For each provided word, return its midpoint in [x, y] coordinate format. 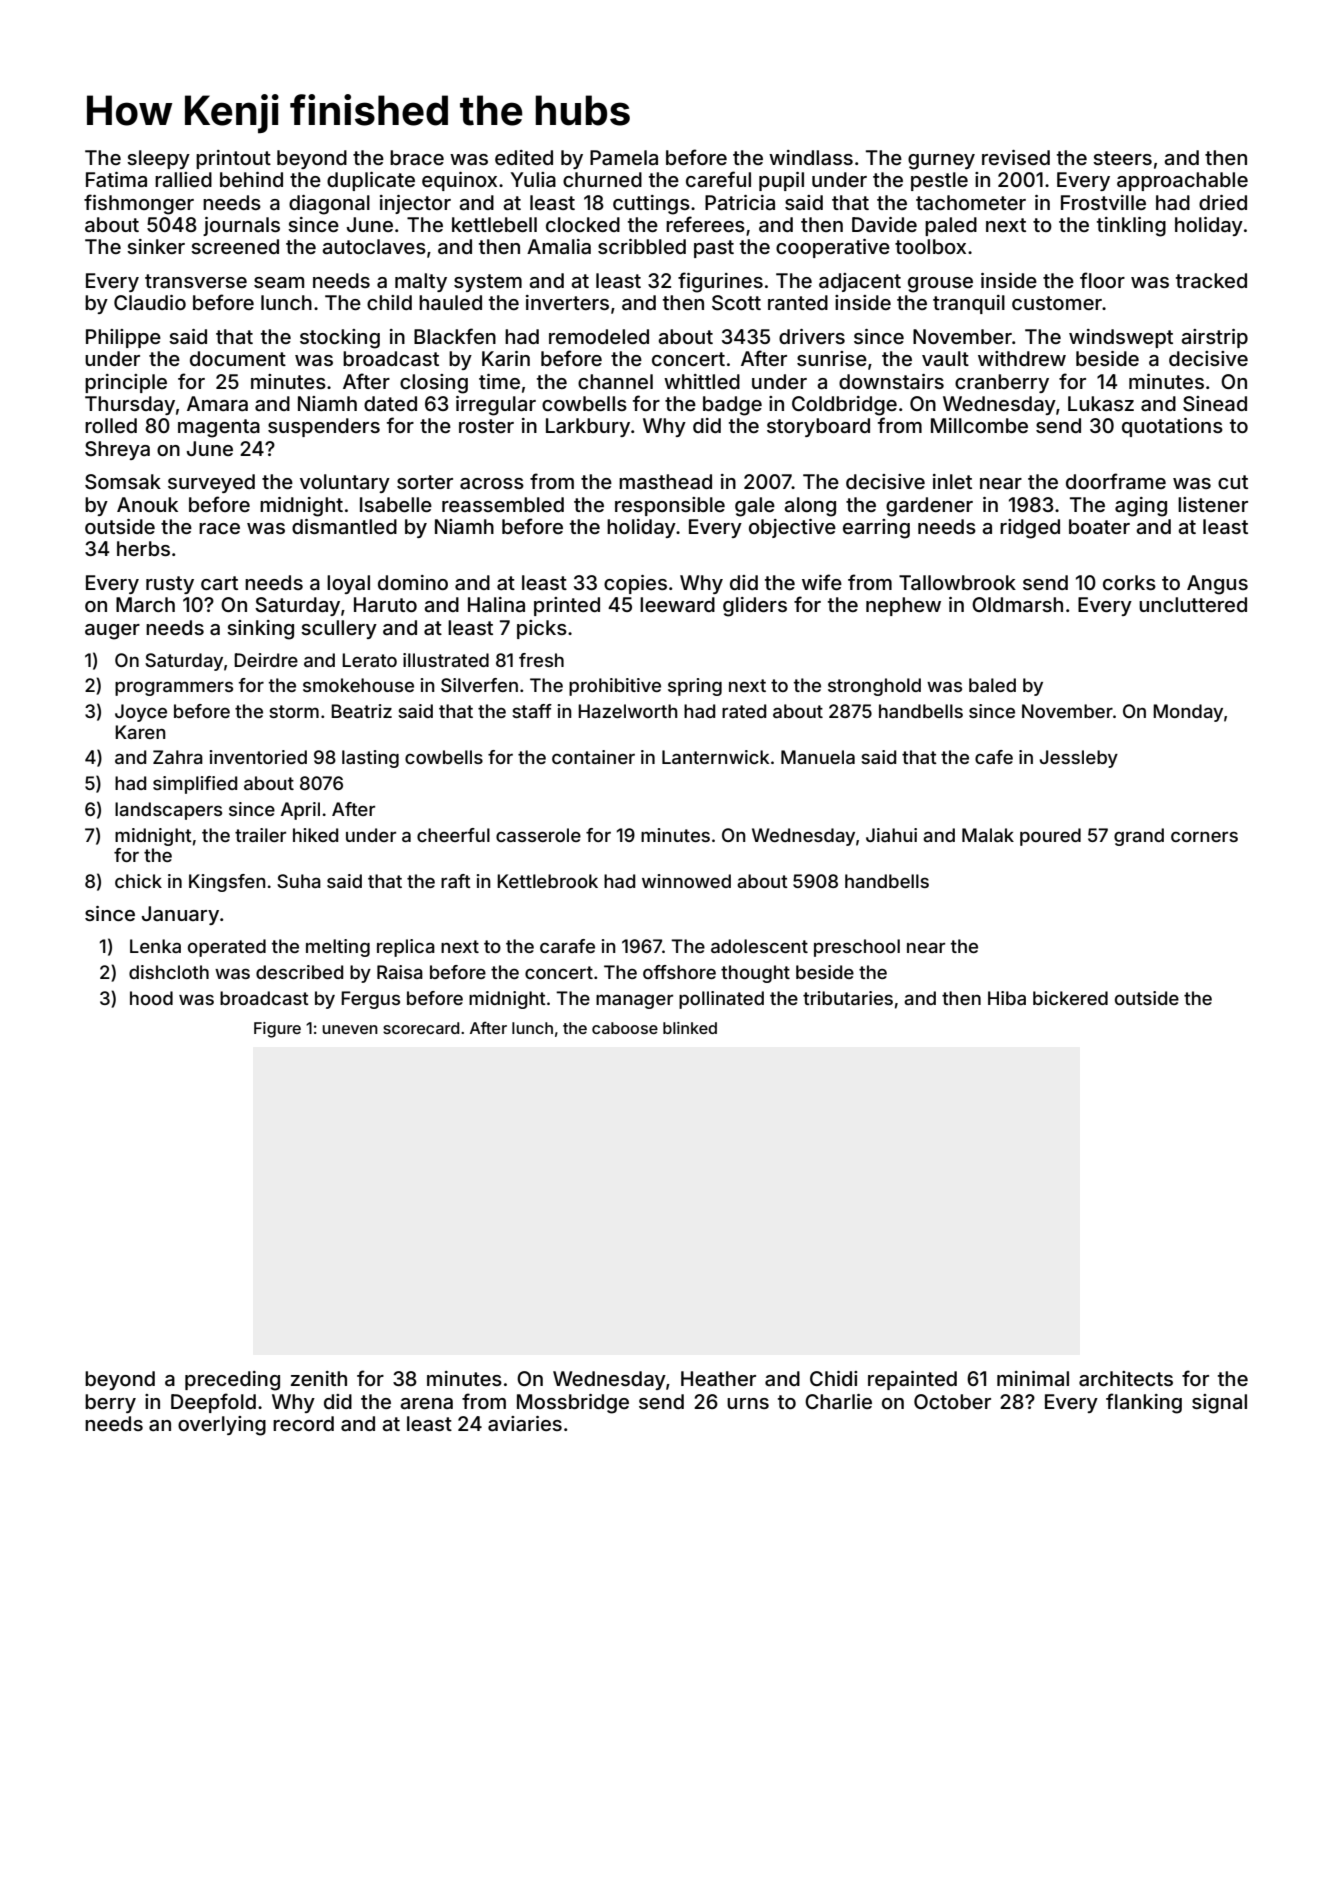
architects [1126, 1378]
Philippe [123, 338]
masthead [665, 481]
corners [1204, 836]
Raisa [400, 972]
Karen [140, 732]
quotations [1172, 427]
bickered [1070, 998]
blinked [690, 1028]
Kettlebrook [547, 881]
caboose [625, 1028]
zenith [319, 1378]
